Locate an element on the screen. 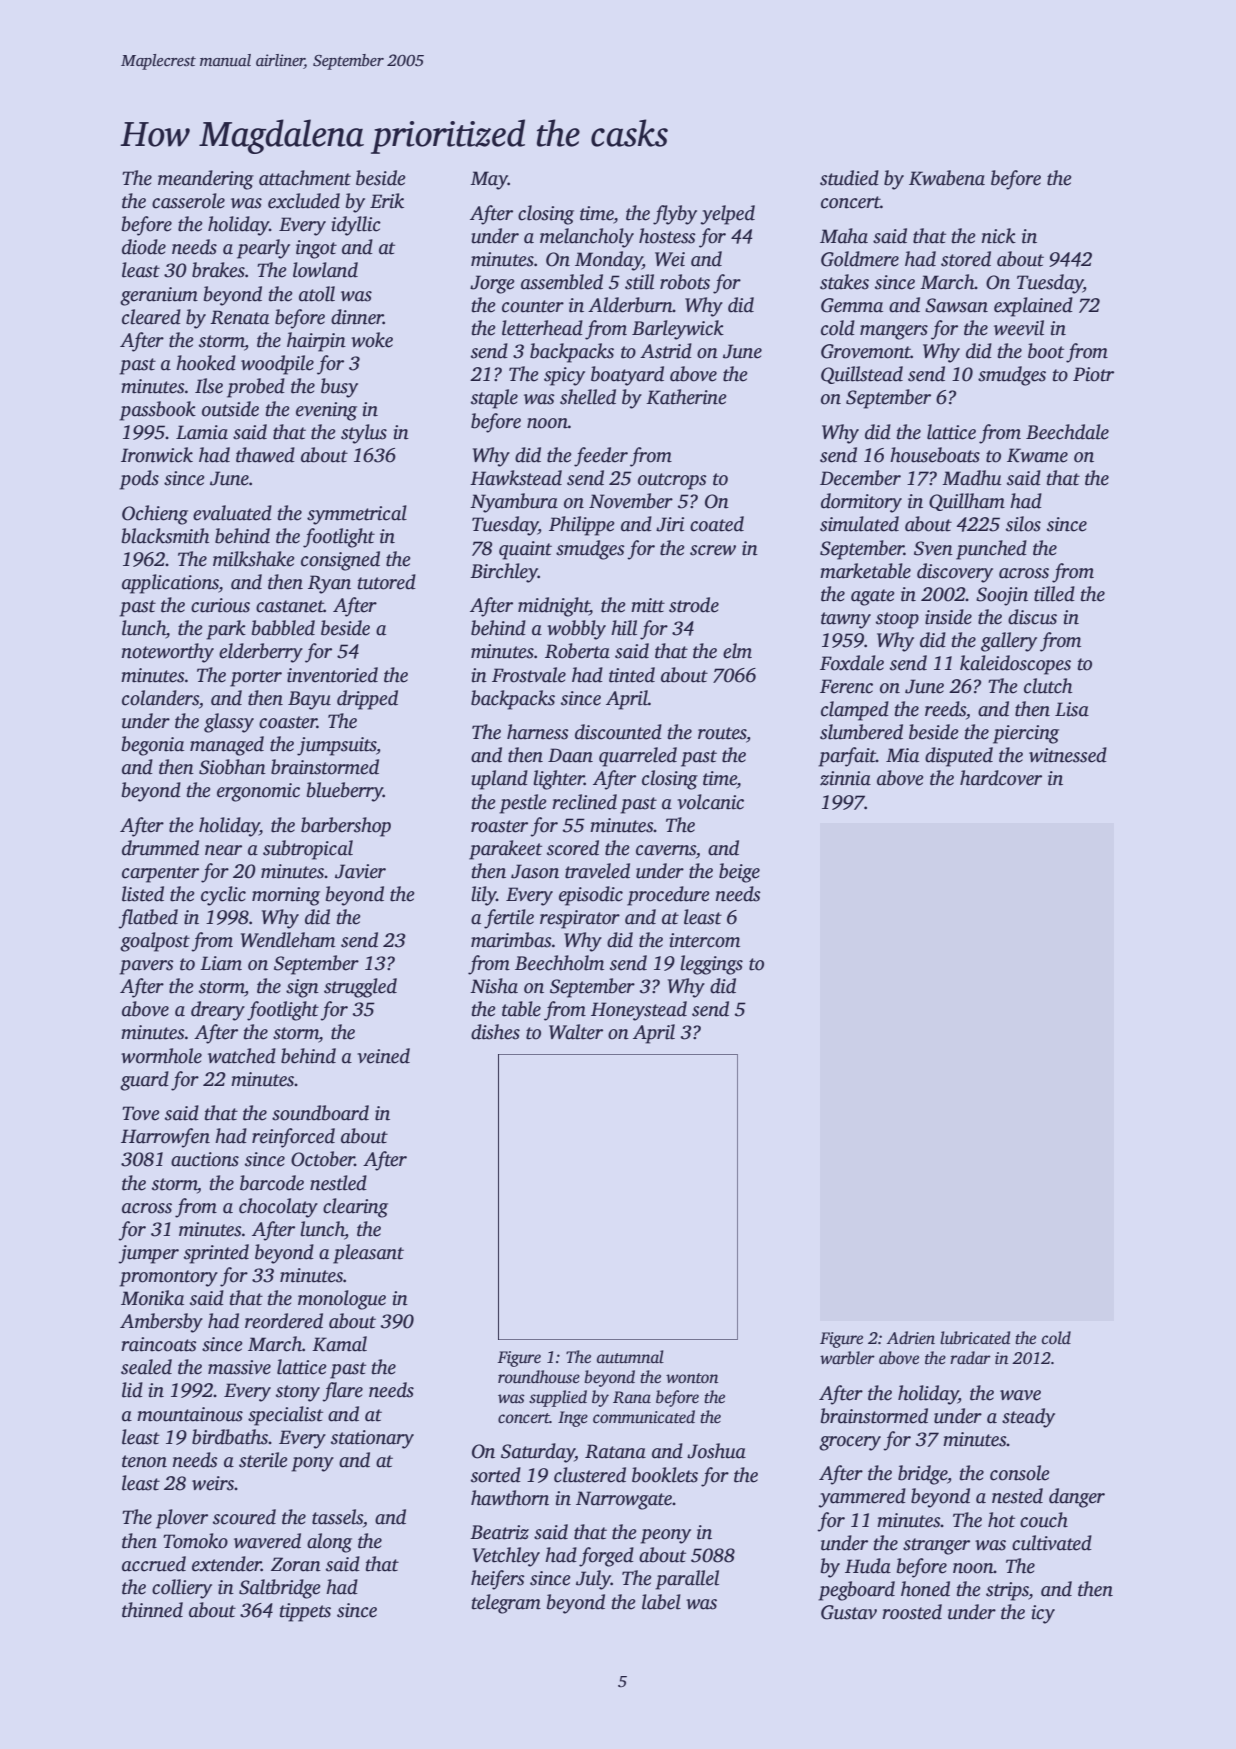 The height and width of the screenshot is (1749, 1236). glassy is located at coordinates (229, 723).
